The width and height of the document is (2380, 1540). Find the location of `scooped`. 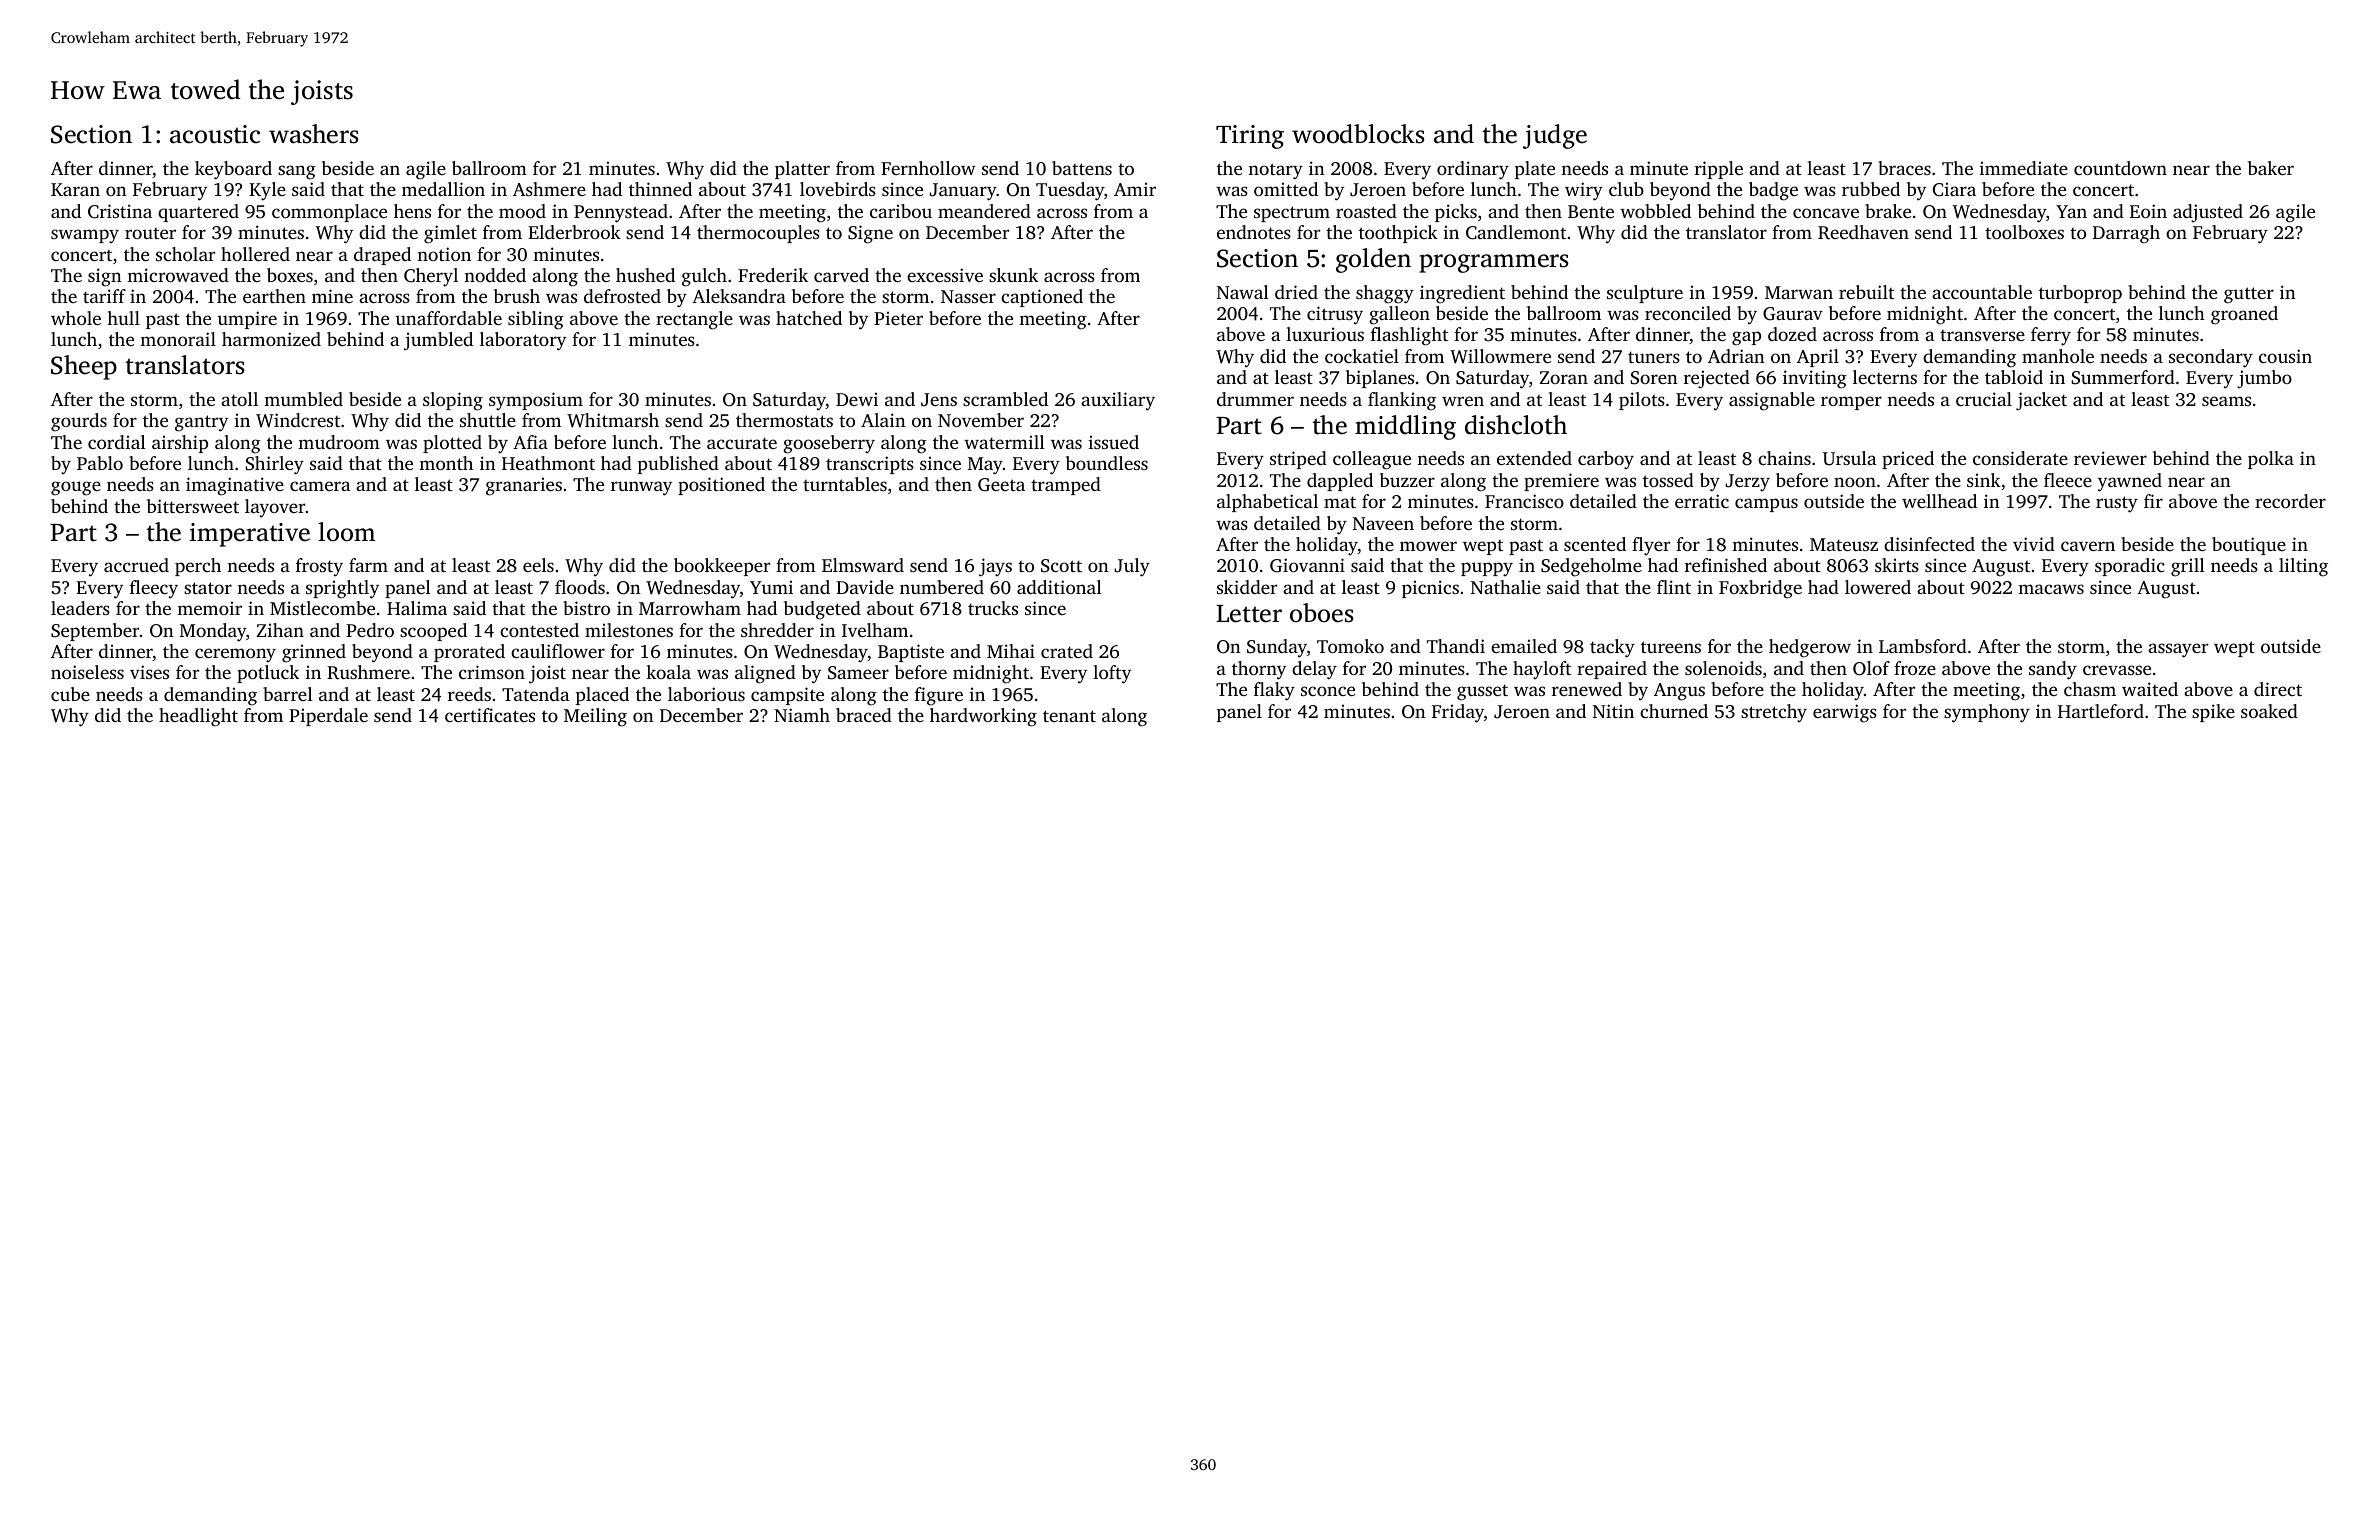

scooped is located at coordinates (433, 632).
